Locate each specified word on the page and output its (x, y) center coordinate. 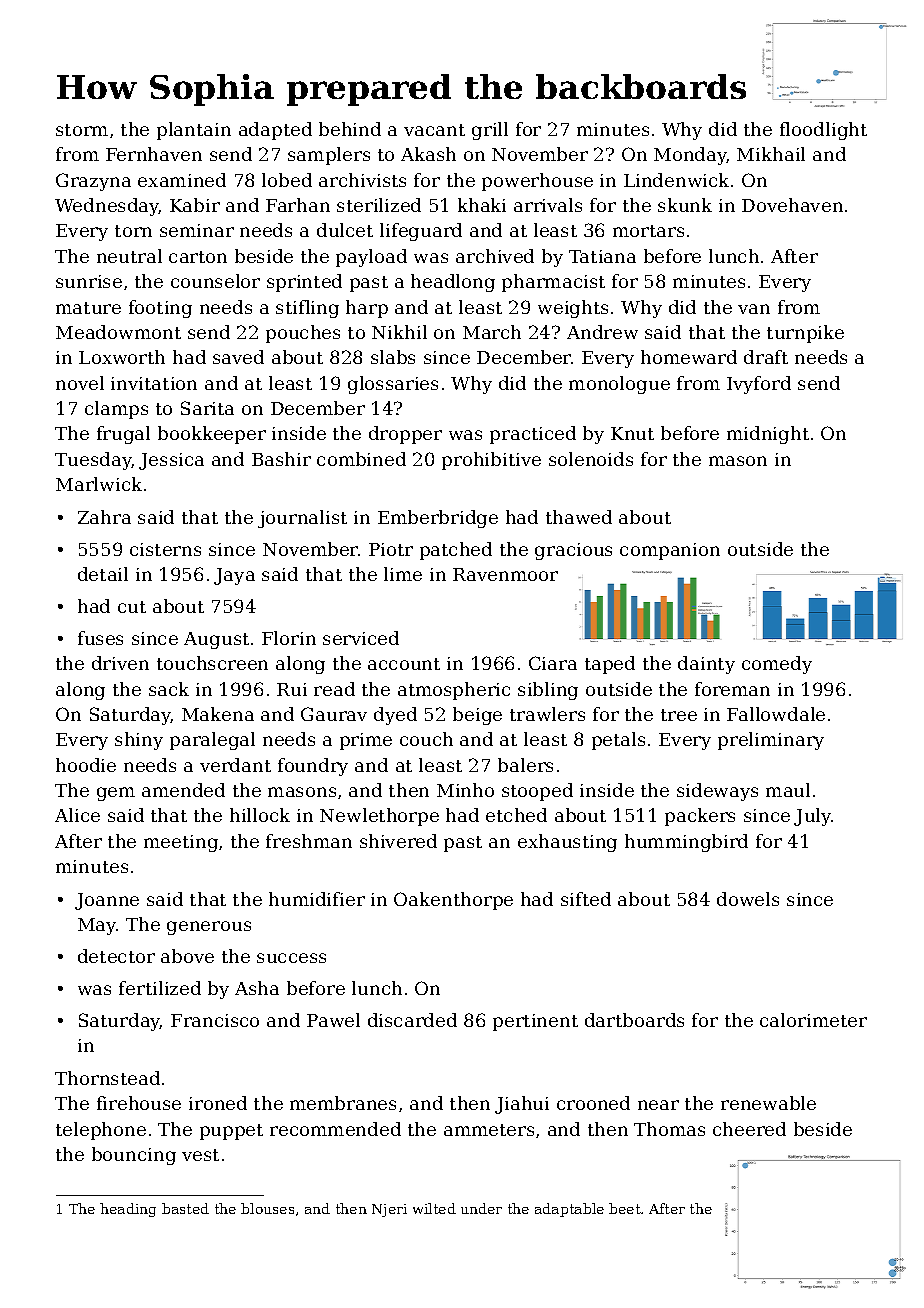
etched (516, 815)
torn (133, 231)
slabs (393, 357)
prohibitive (491, 461)
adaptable (569, 1210)
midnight (768, 435)
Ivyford (759, 385)
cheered (749, 1129)
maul (788, 790)
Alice (77, 815)
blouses (267, 1208)
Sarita (207, 408)
